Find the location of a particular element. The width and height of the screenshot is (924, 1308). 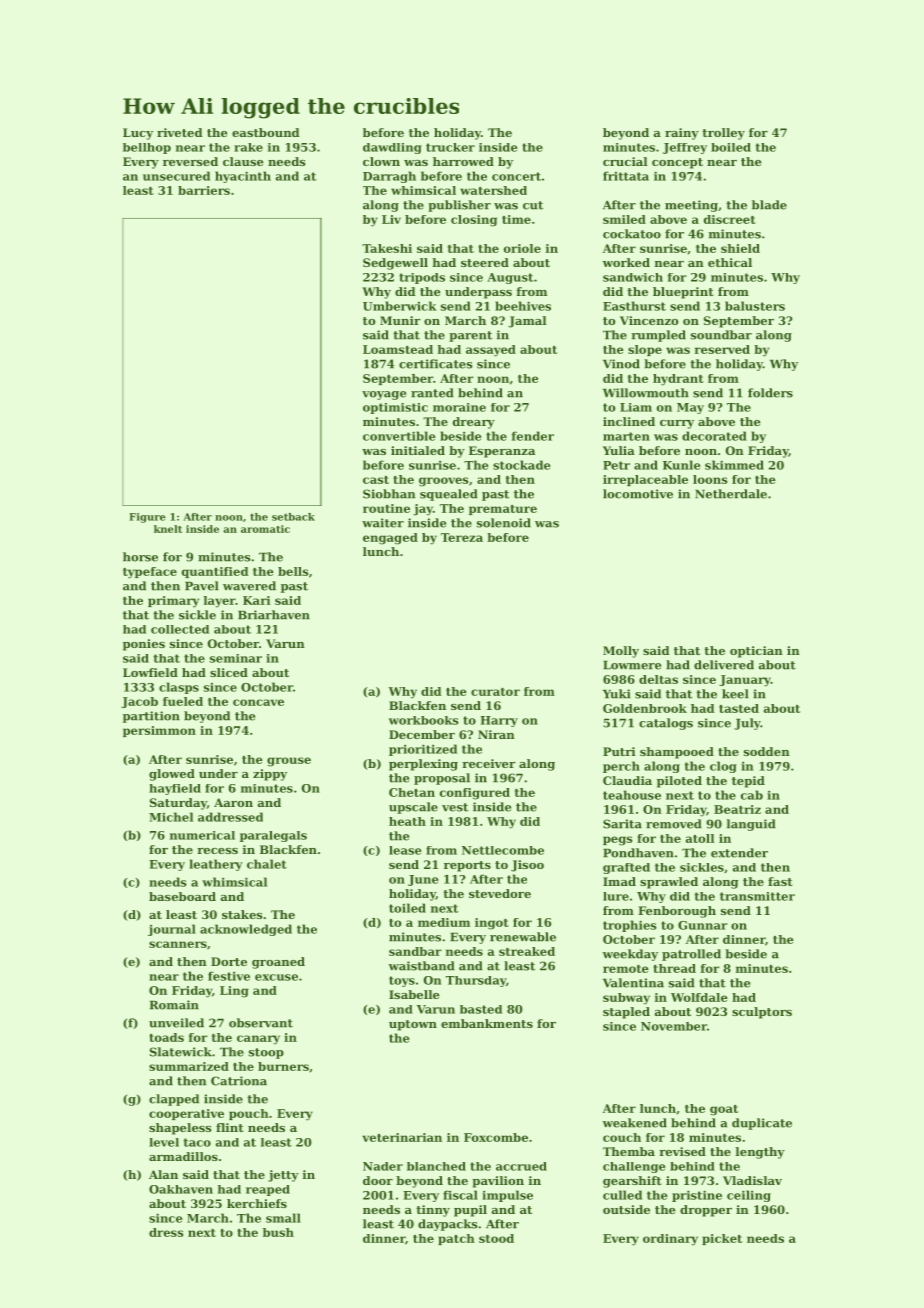

frittata is located at coordinates (626, 176).
